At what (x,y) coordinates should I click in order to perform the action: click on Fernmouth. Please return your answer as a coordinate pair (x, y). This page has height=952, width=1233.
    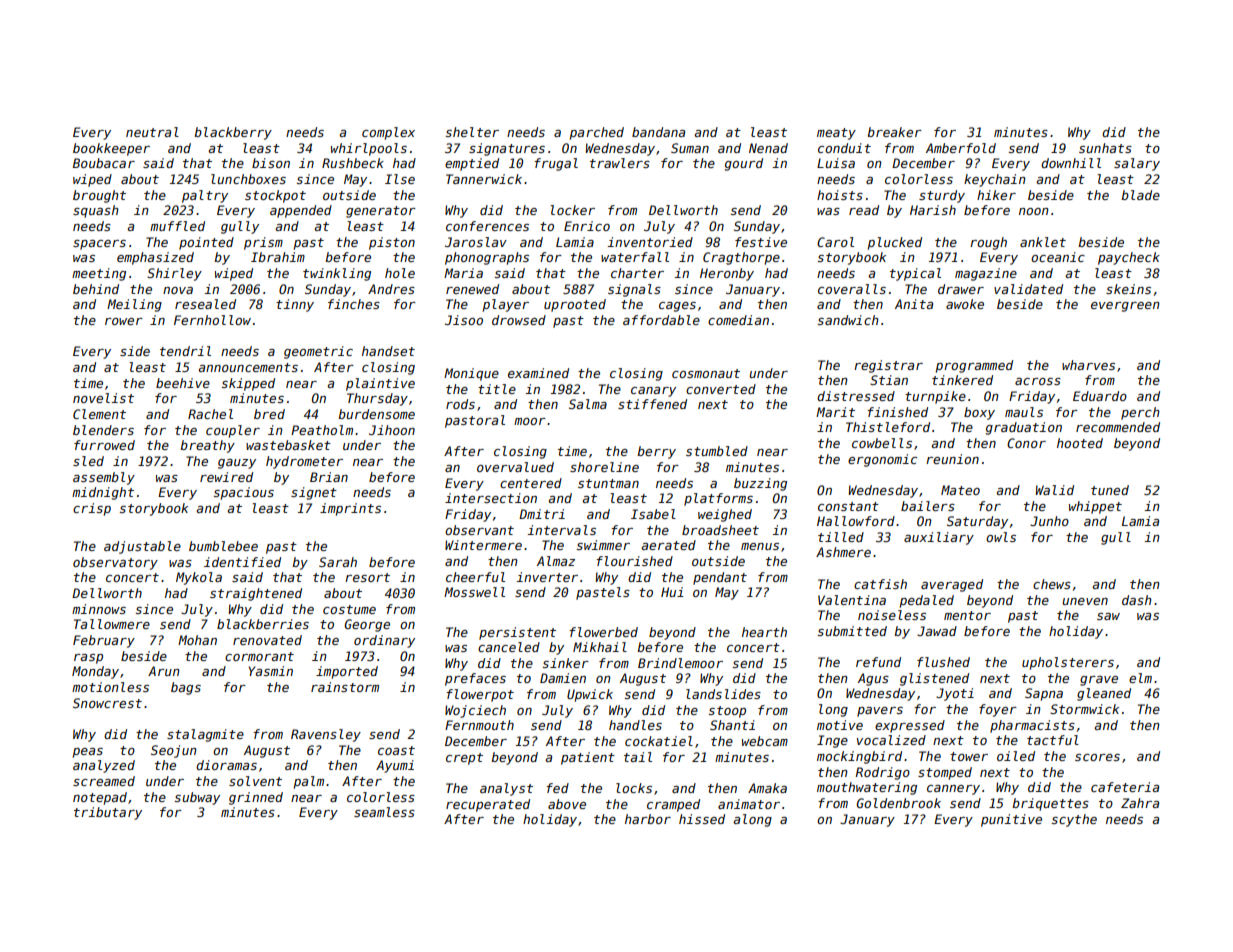
    Looking at the image, I should click on (479, 725).
